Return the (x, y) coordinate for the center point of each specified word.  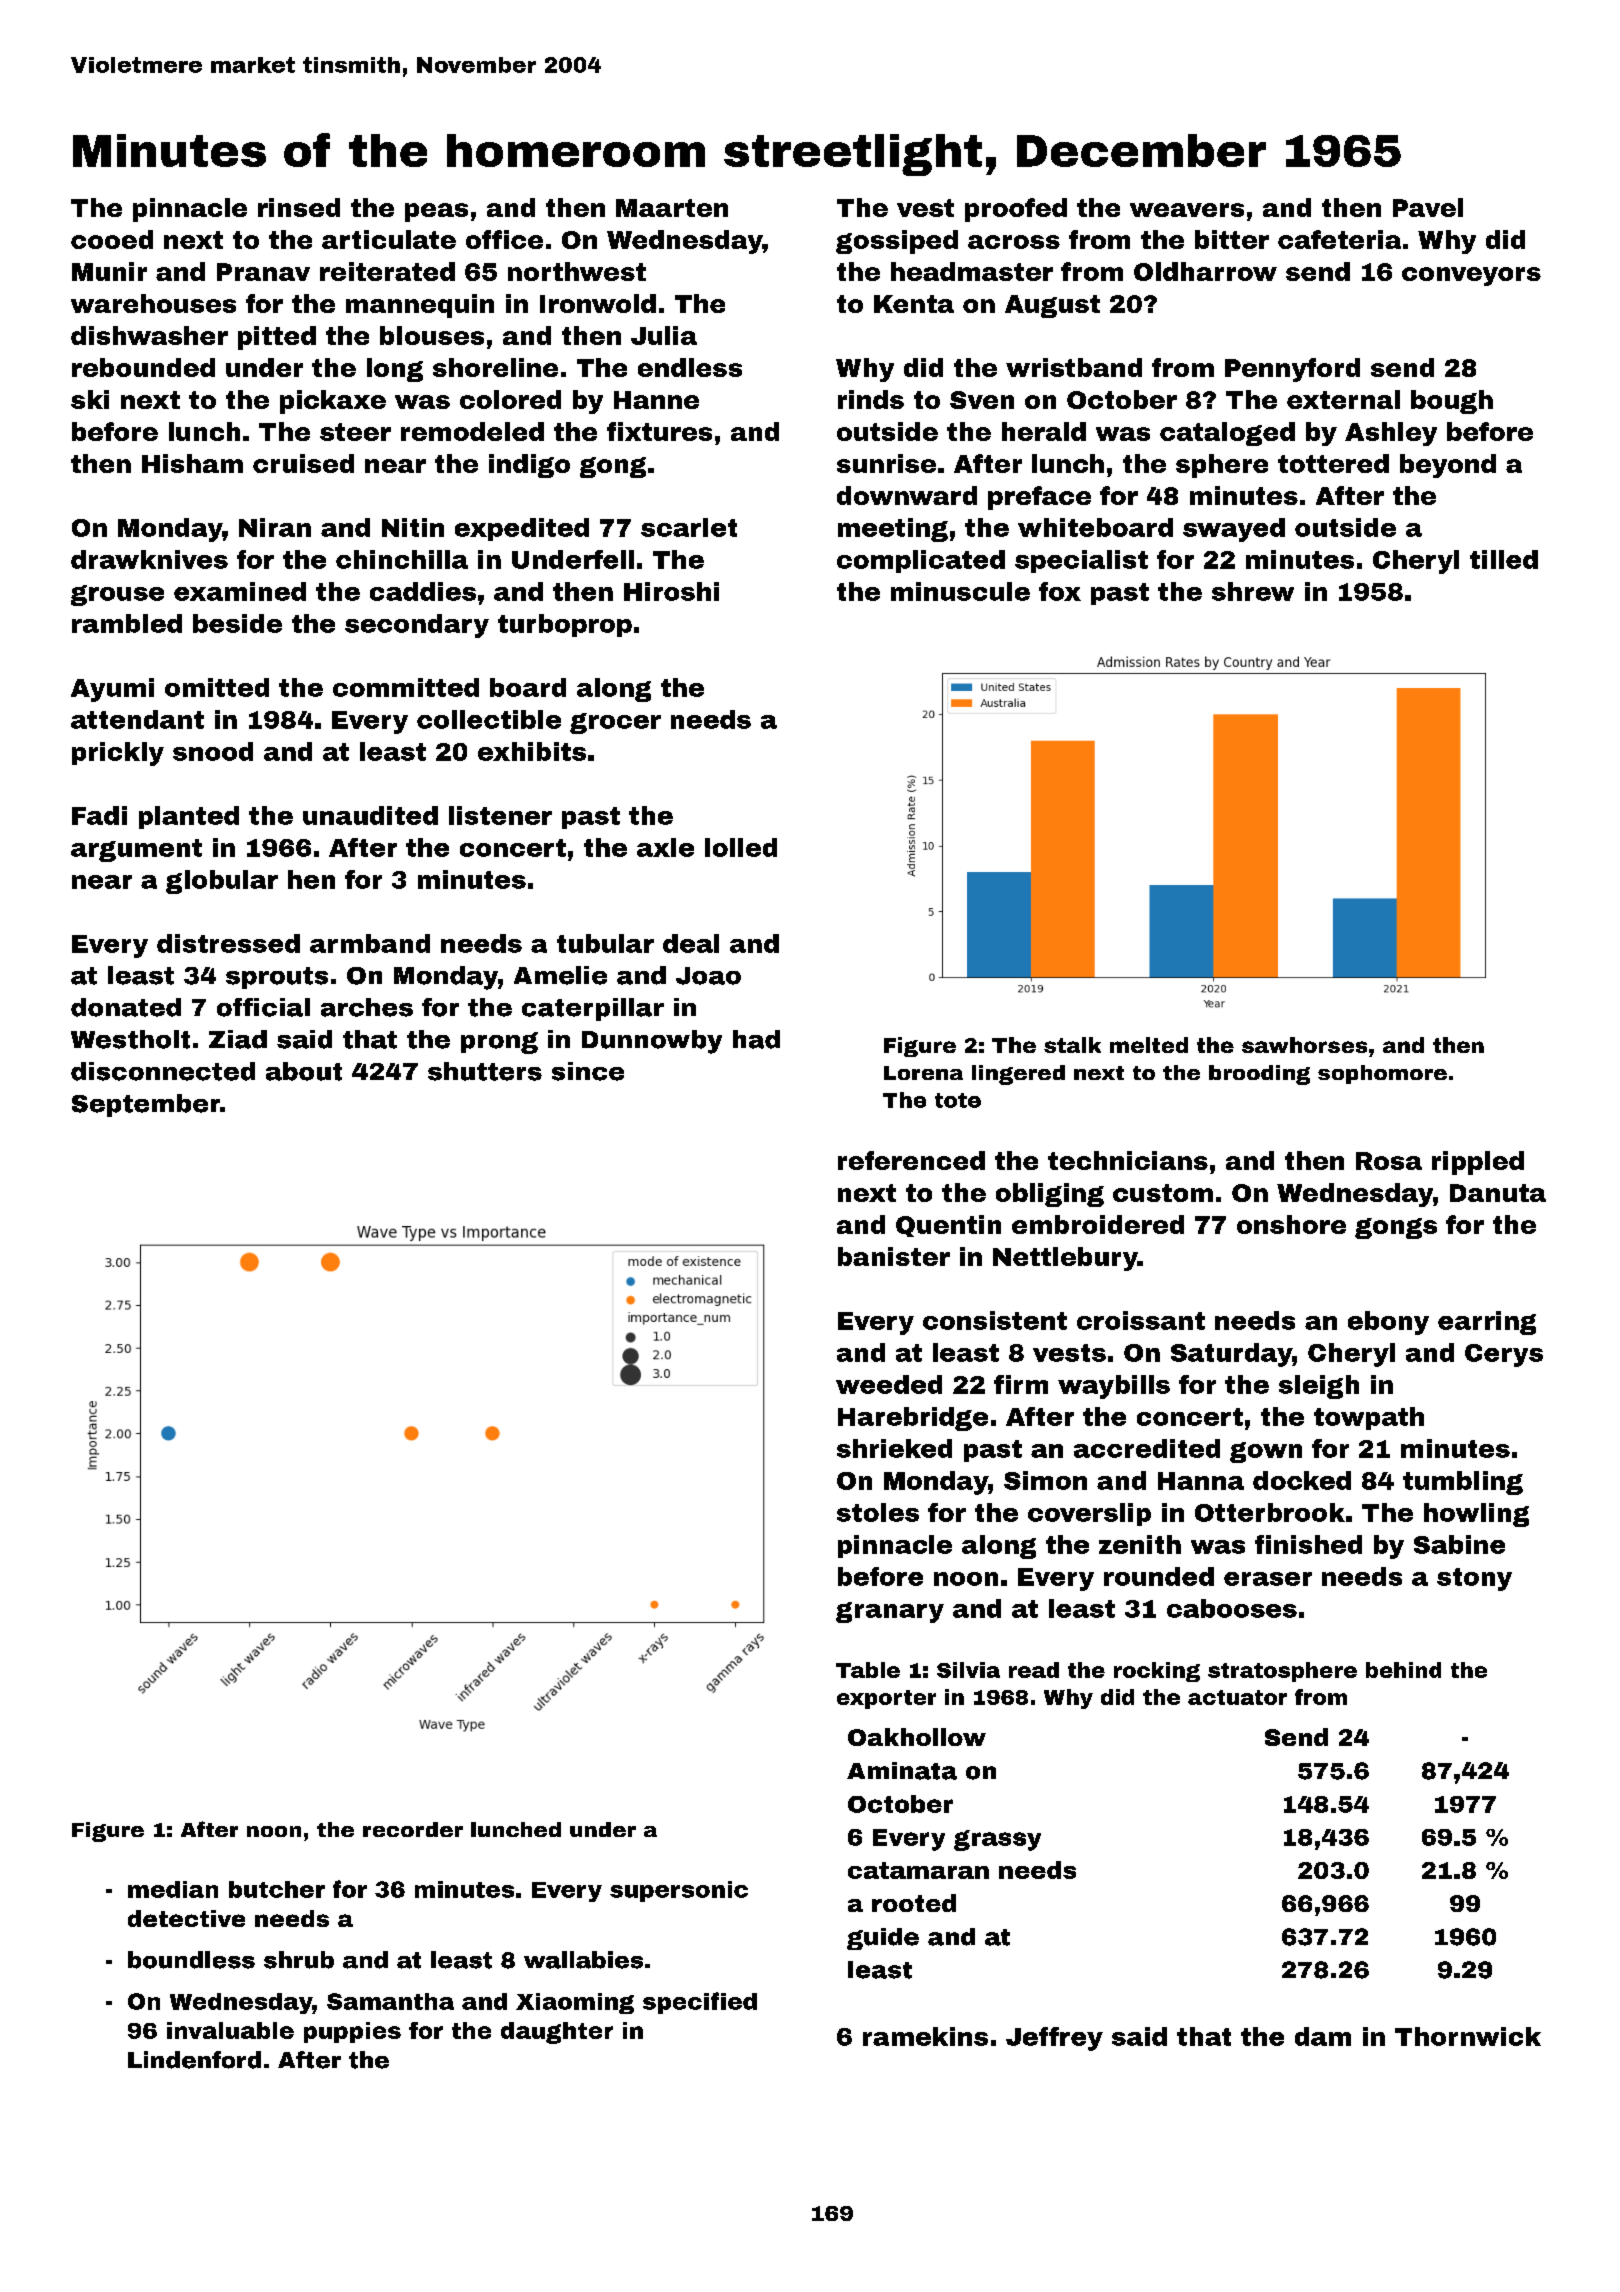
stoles (878, 1512)
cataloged (1227, 434)
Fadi (99, 815)
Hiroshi (671, 591)
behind (1403, 1670)
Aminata (902, 1771)
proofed (1016, 210)
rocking (1157, 1672)
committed (406, 687)
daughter (557, 2033)
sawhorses (1304, 1045)
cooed (112, 239)
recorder (413, 1829)
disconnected (163, 1071)
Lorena (923, 1073)
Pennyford (1292, 370)
